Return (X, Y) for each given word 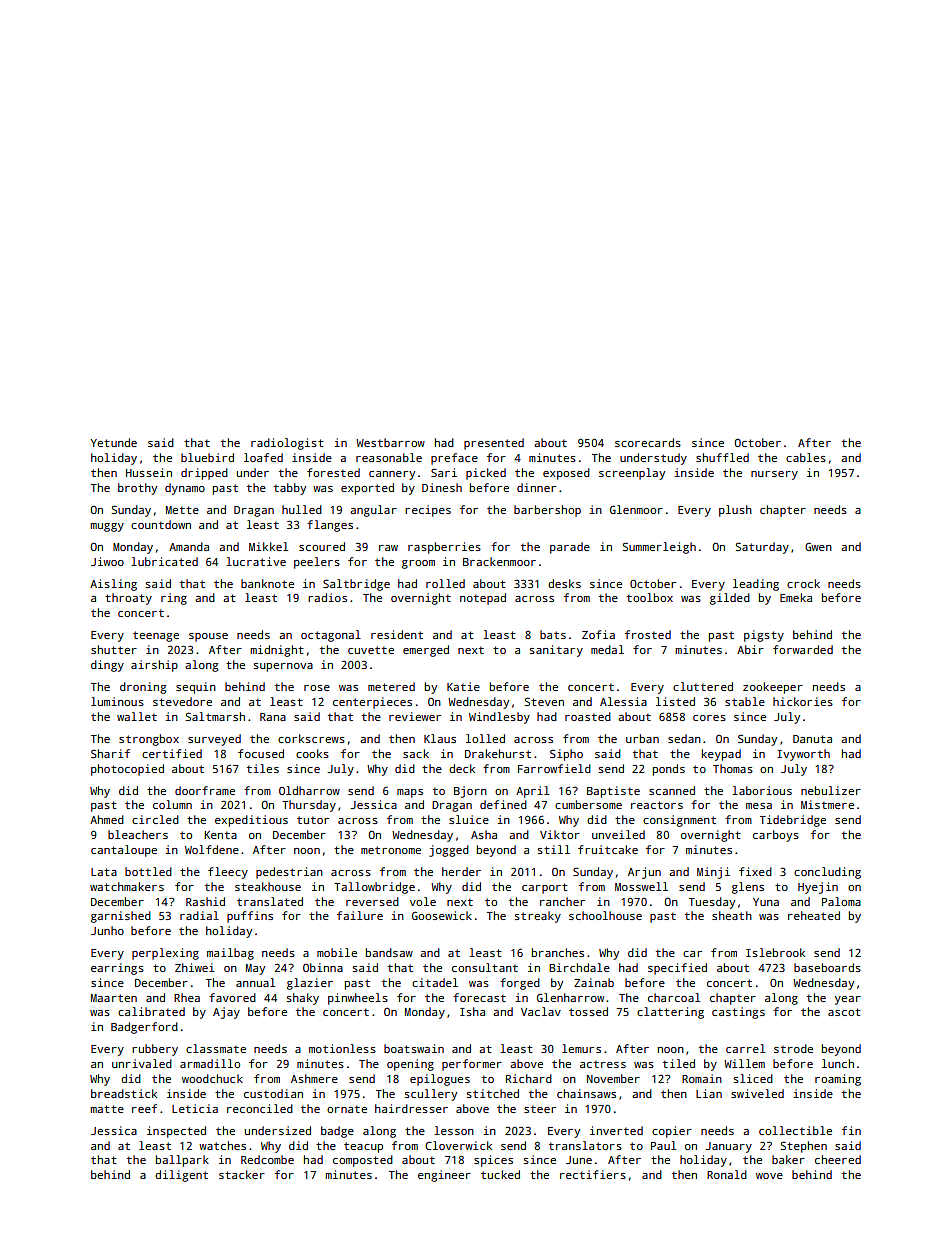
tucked (500, 1174)
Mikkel (268, 546)
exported (367, 489)
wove (769, 1176)
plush (735, 511)
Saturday (762, 548)
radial (199, 915)
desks (564, 583)
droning (143, 688)
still (553, 849)
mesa (759, 806)
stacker (242, 1174)
